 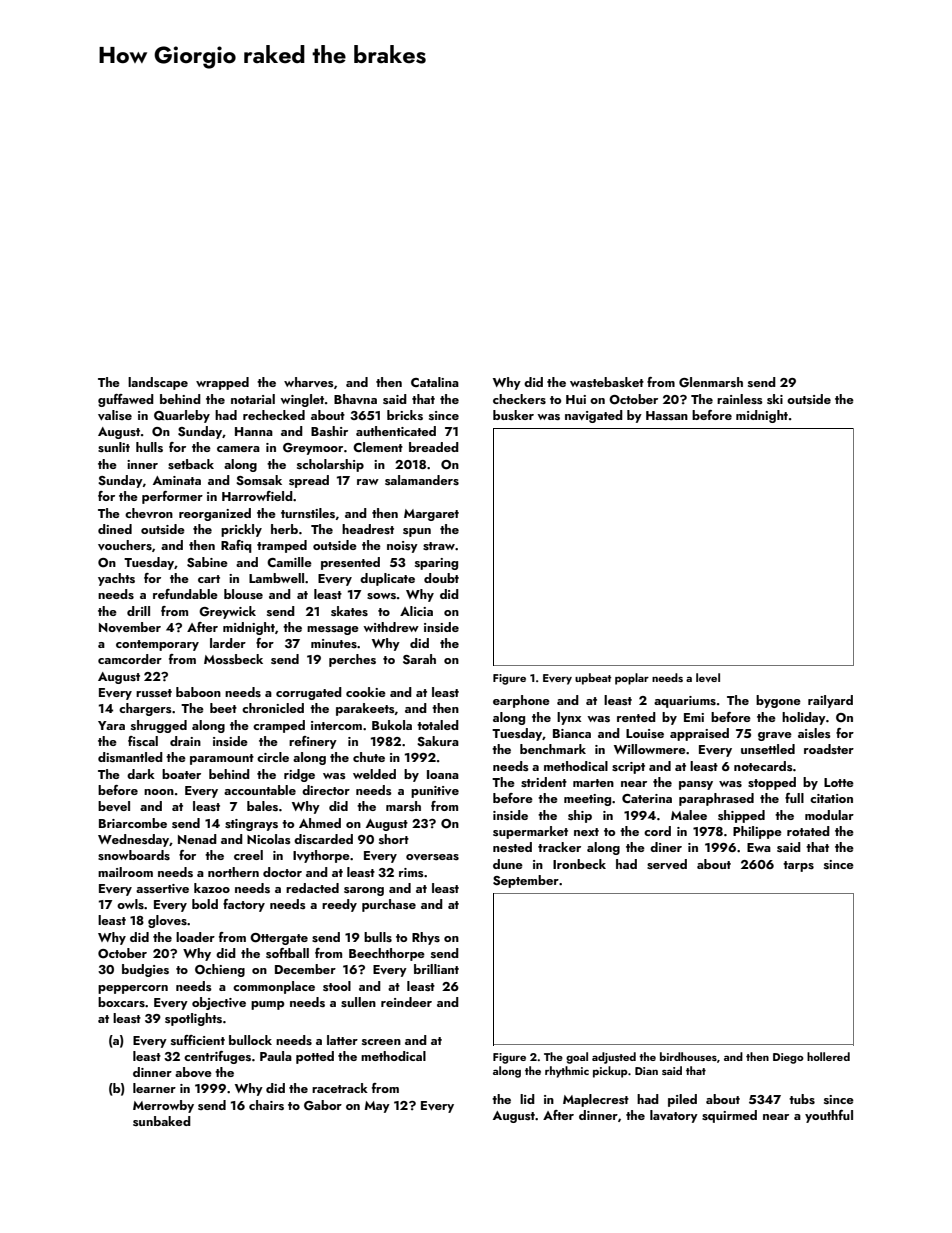 What do you see at coordinates (435, 382) in the screenshot?
I see `Catalina` at bounding box center [435, 382].
